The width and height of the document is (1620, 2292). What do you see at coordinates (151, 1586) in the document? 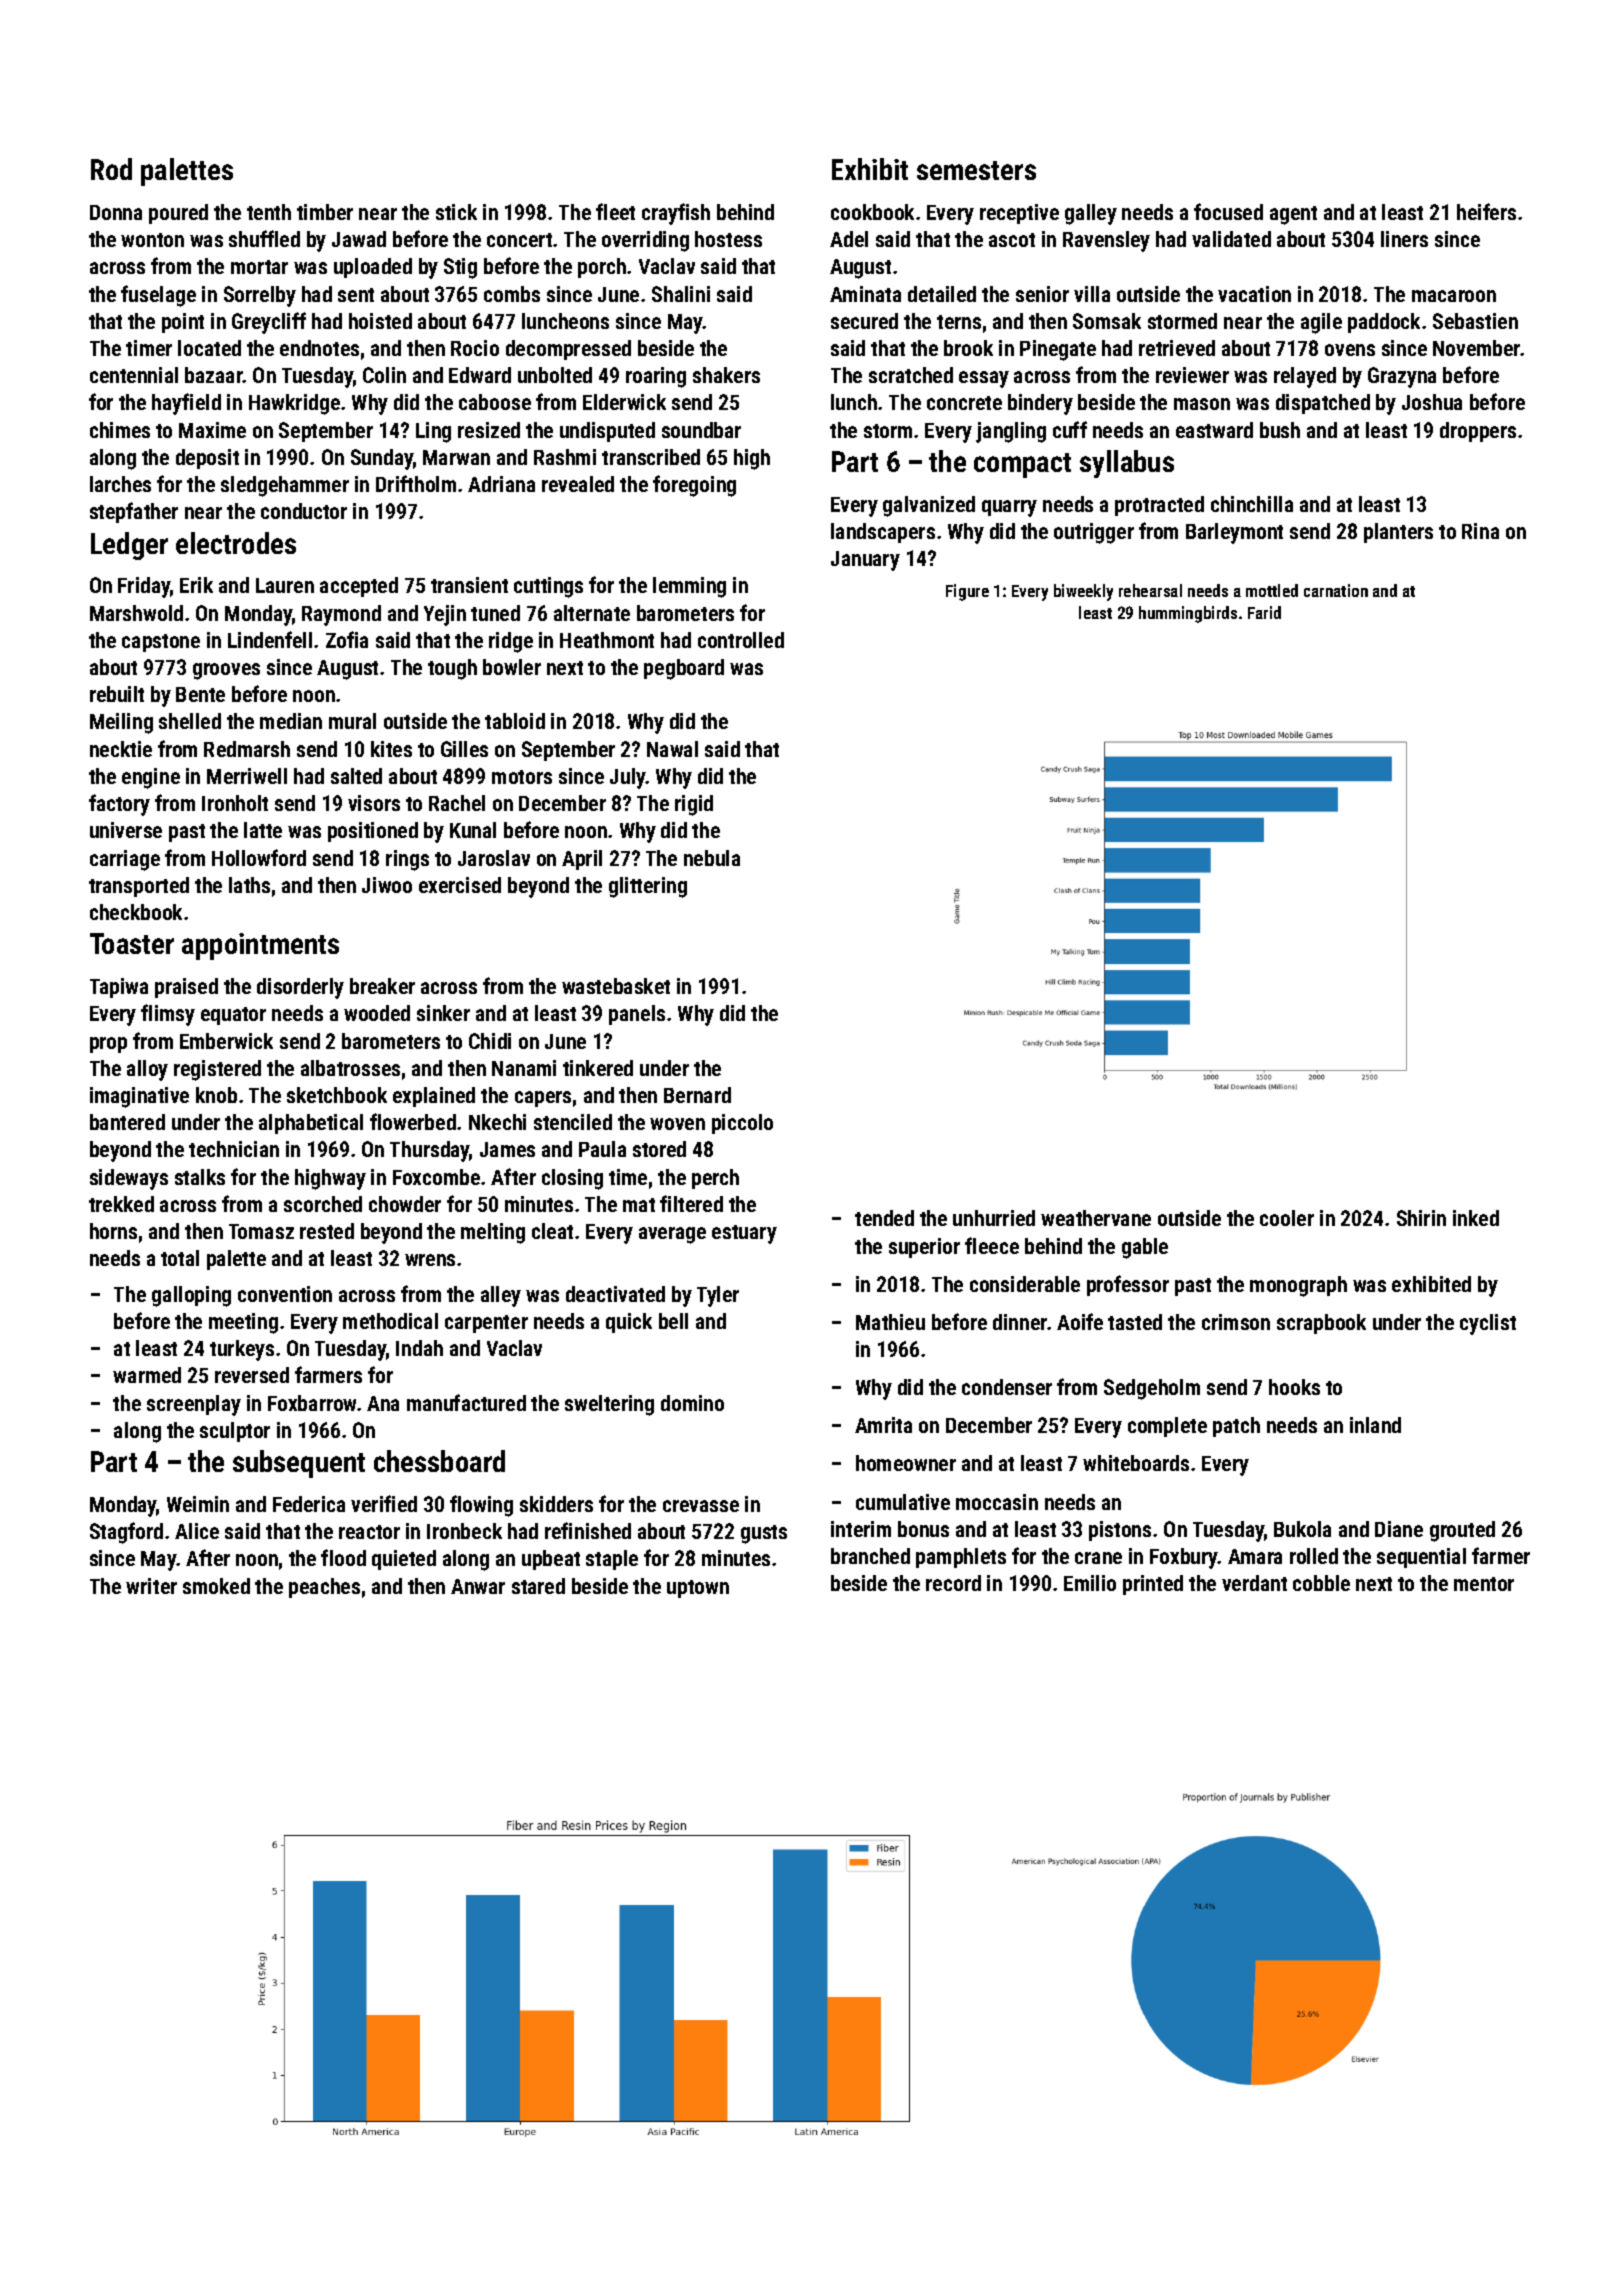
I see `writer` at bounding box center [151, 1586].
